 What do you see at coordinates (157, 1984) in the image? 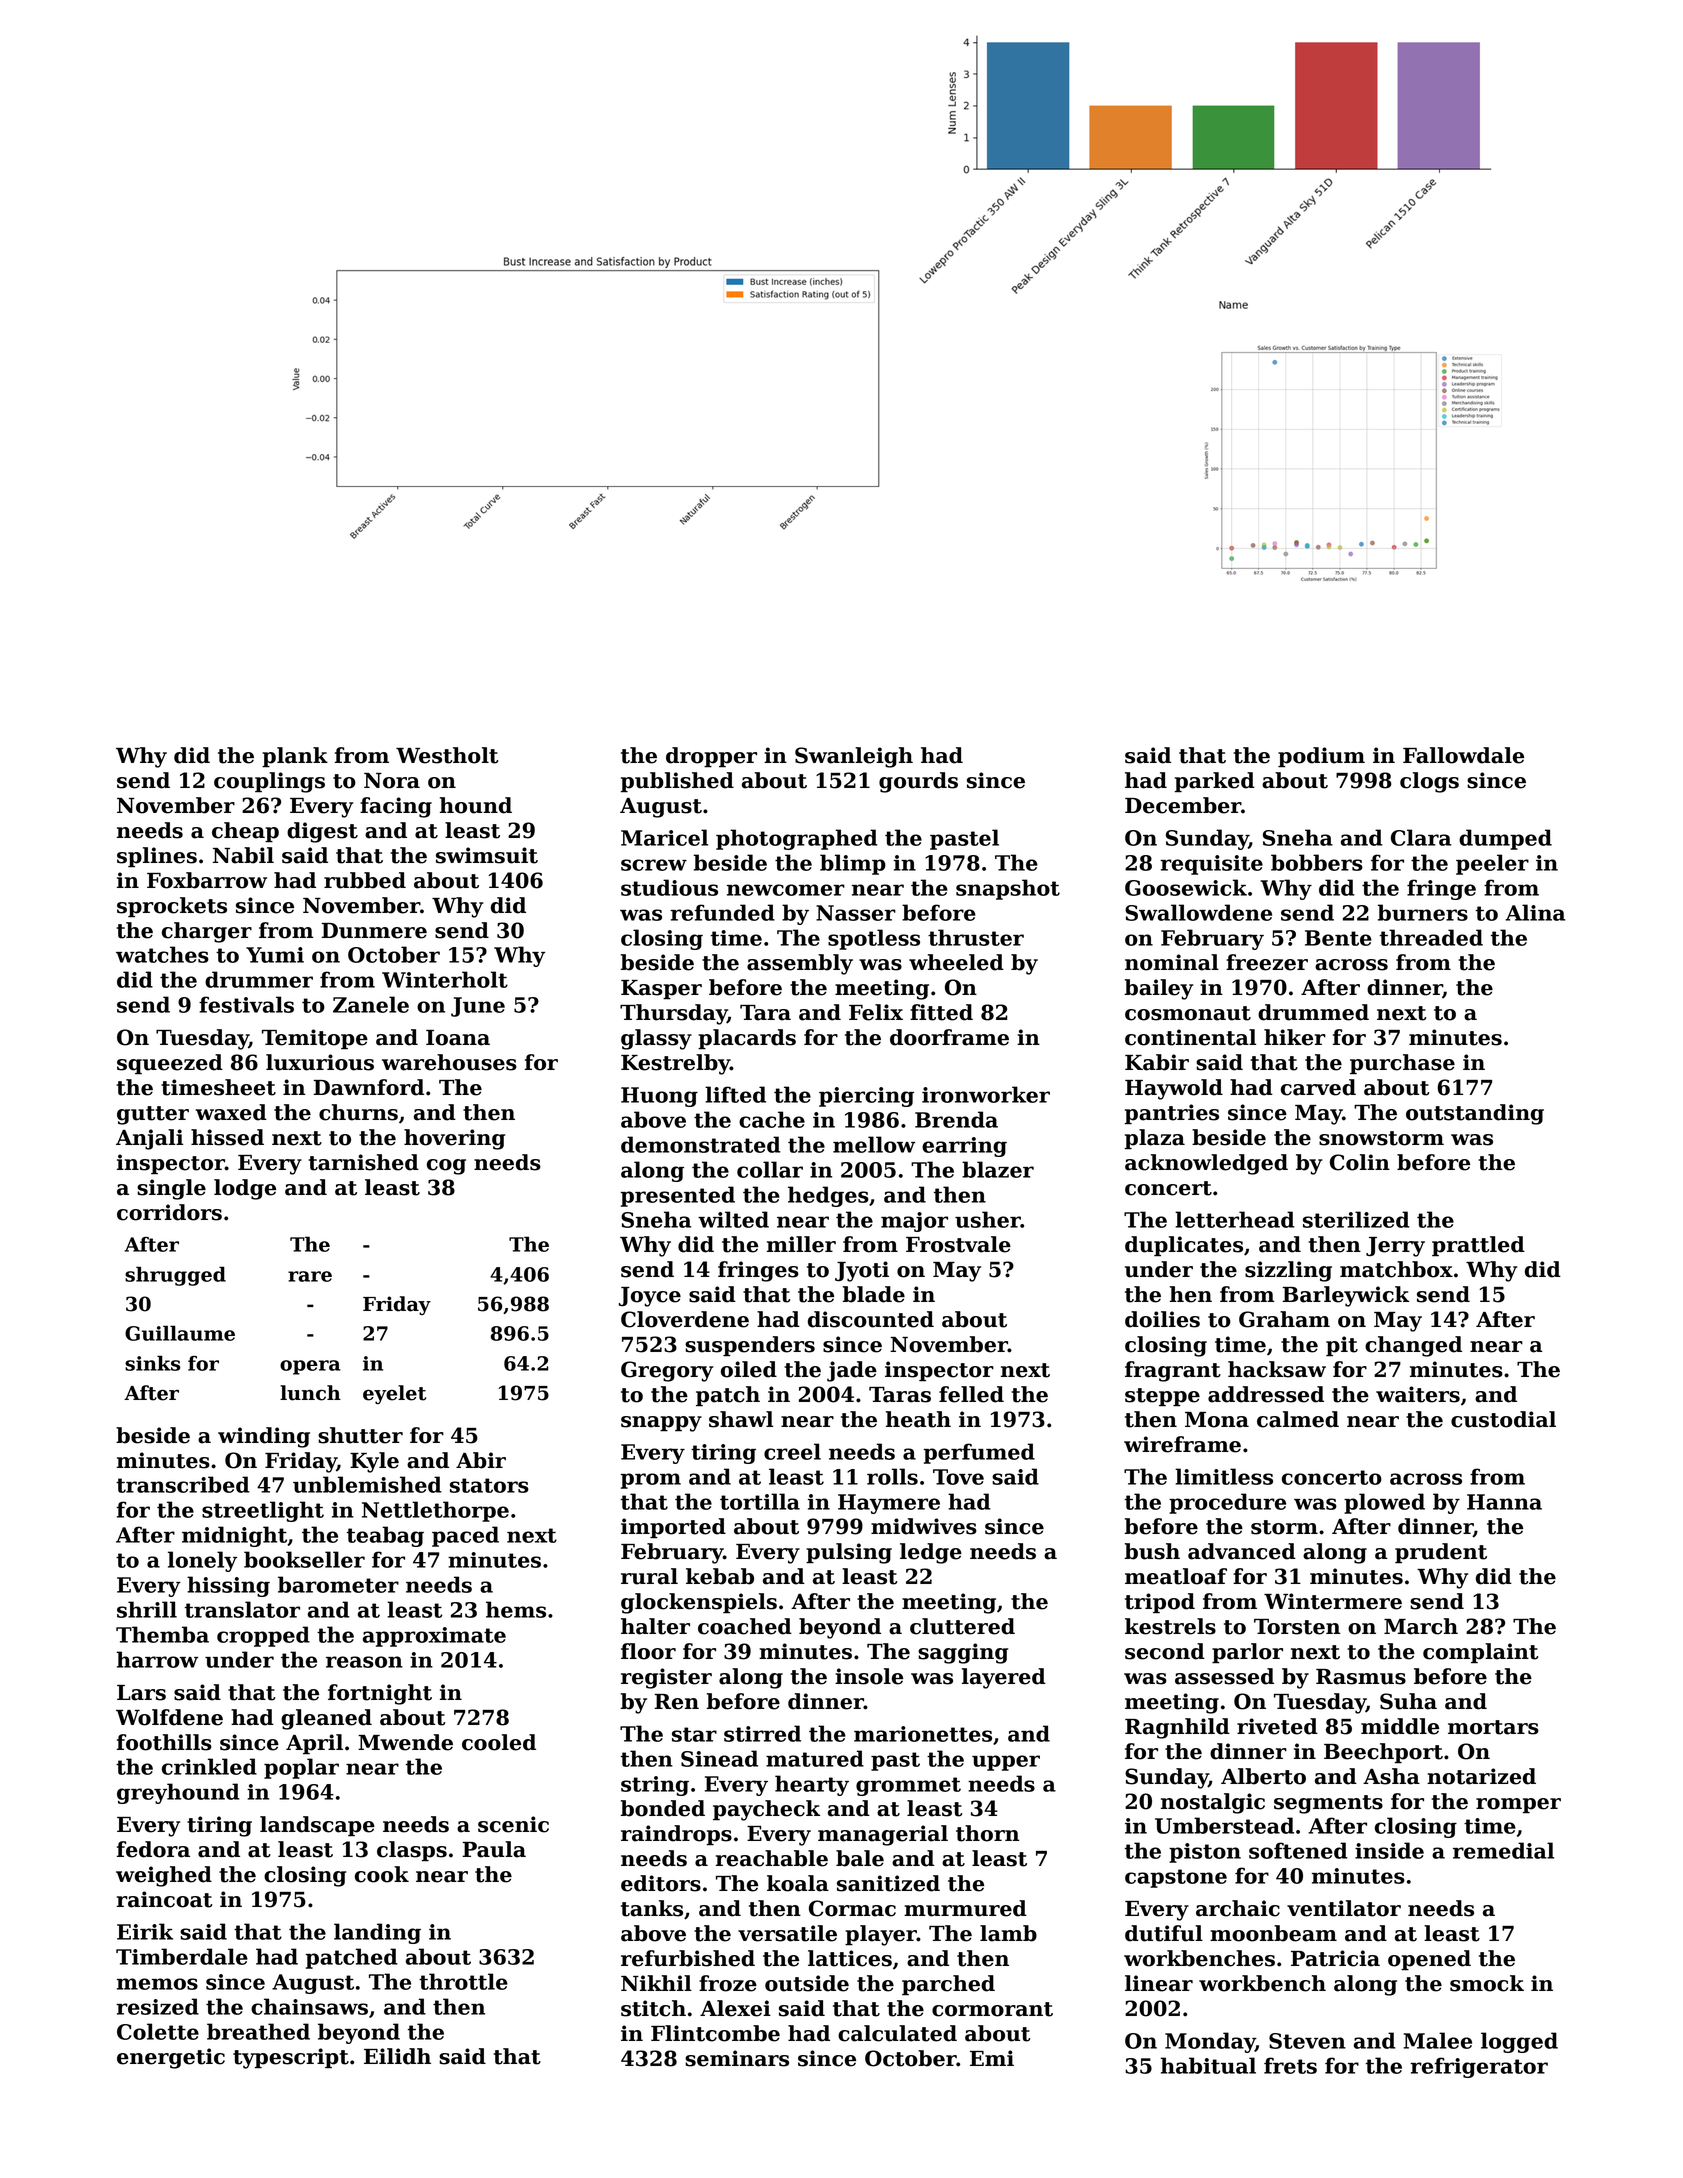
I see `memos` at bounding box center [157, 1984].
